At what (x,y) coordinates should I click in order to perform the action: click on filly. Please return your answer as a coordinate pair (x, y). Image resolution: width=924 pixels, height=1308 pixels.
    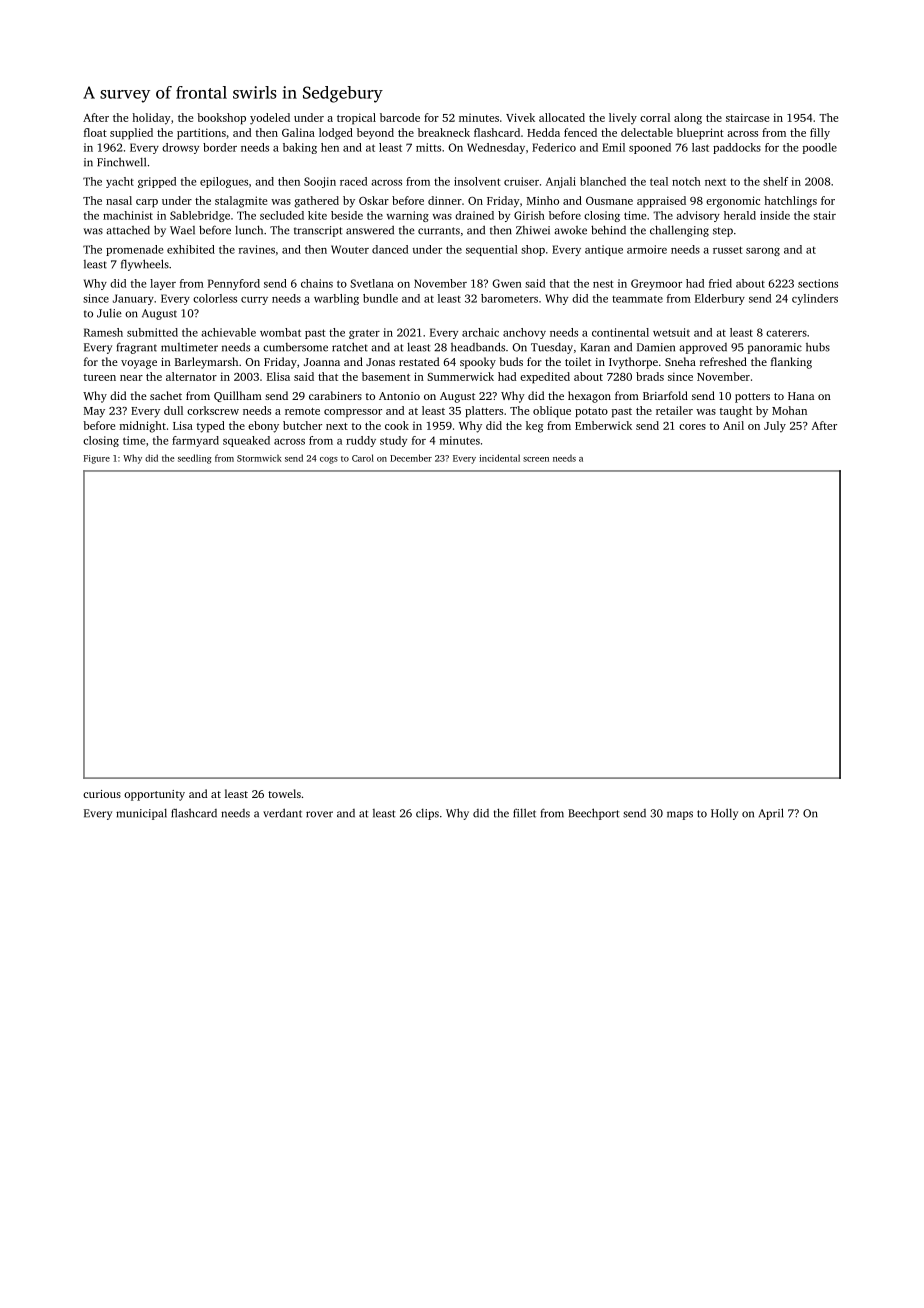
    Looking at the image, I should click on (820, 134).
